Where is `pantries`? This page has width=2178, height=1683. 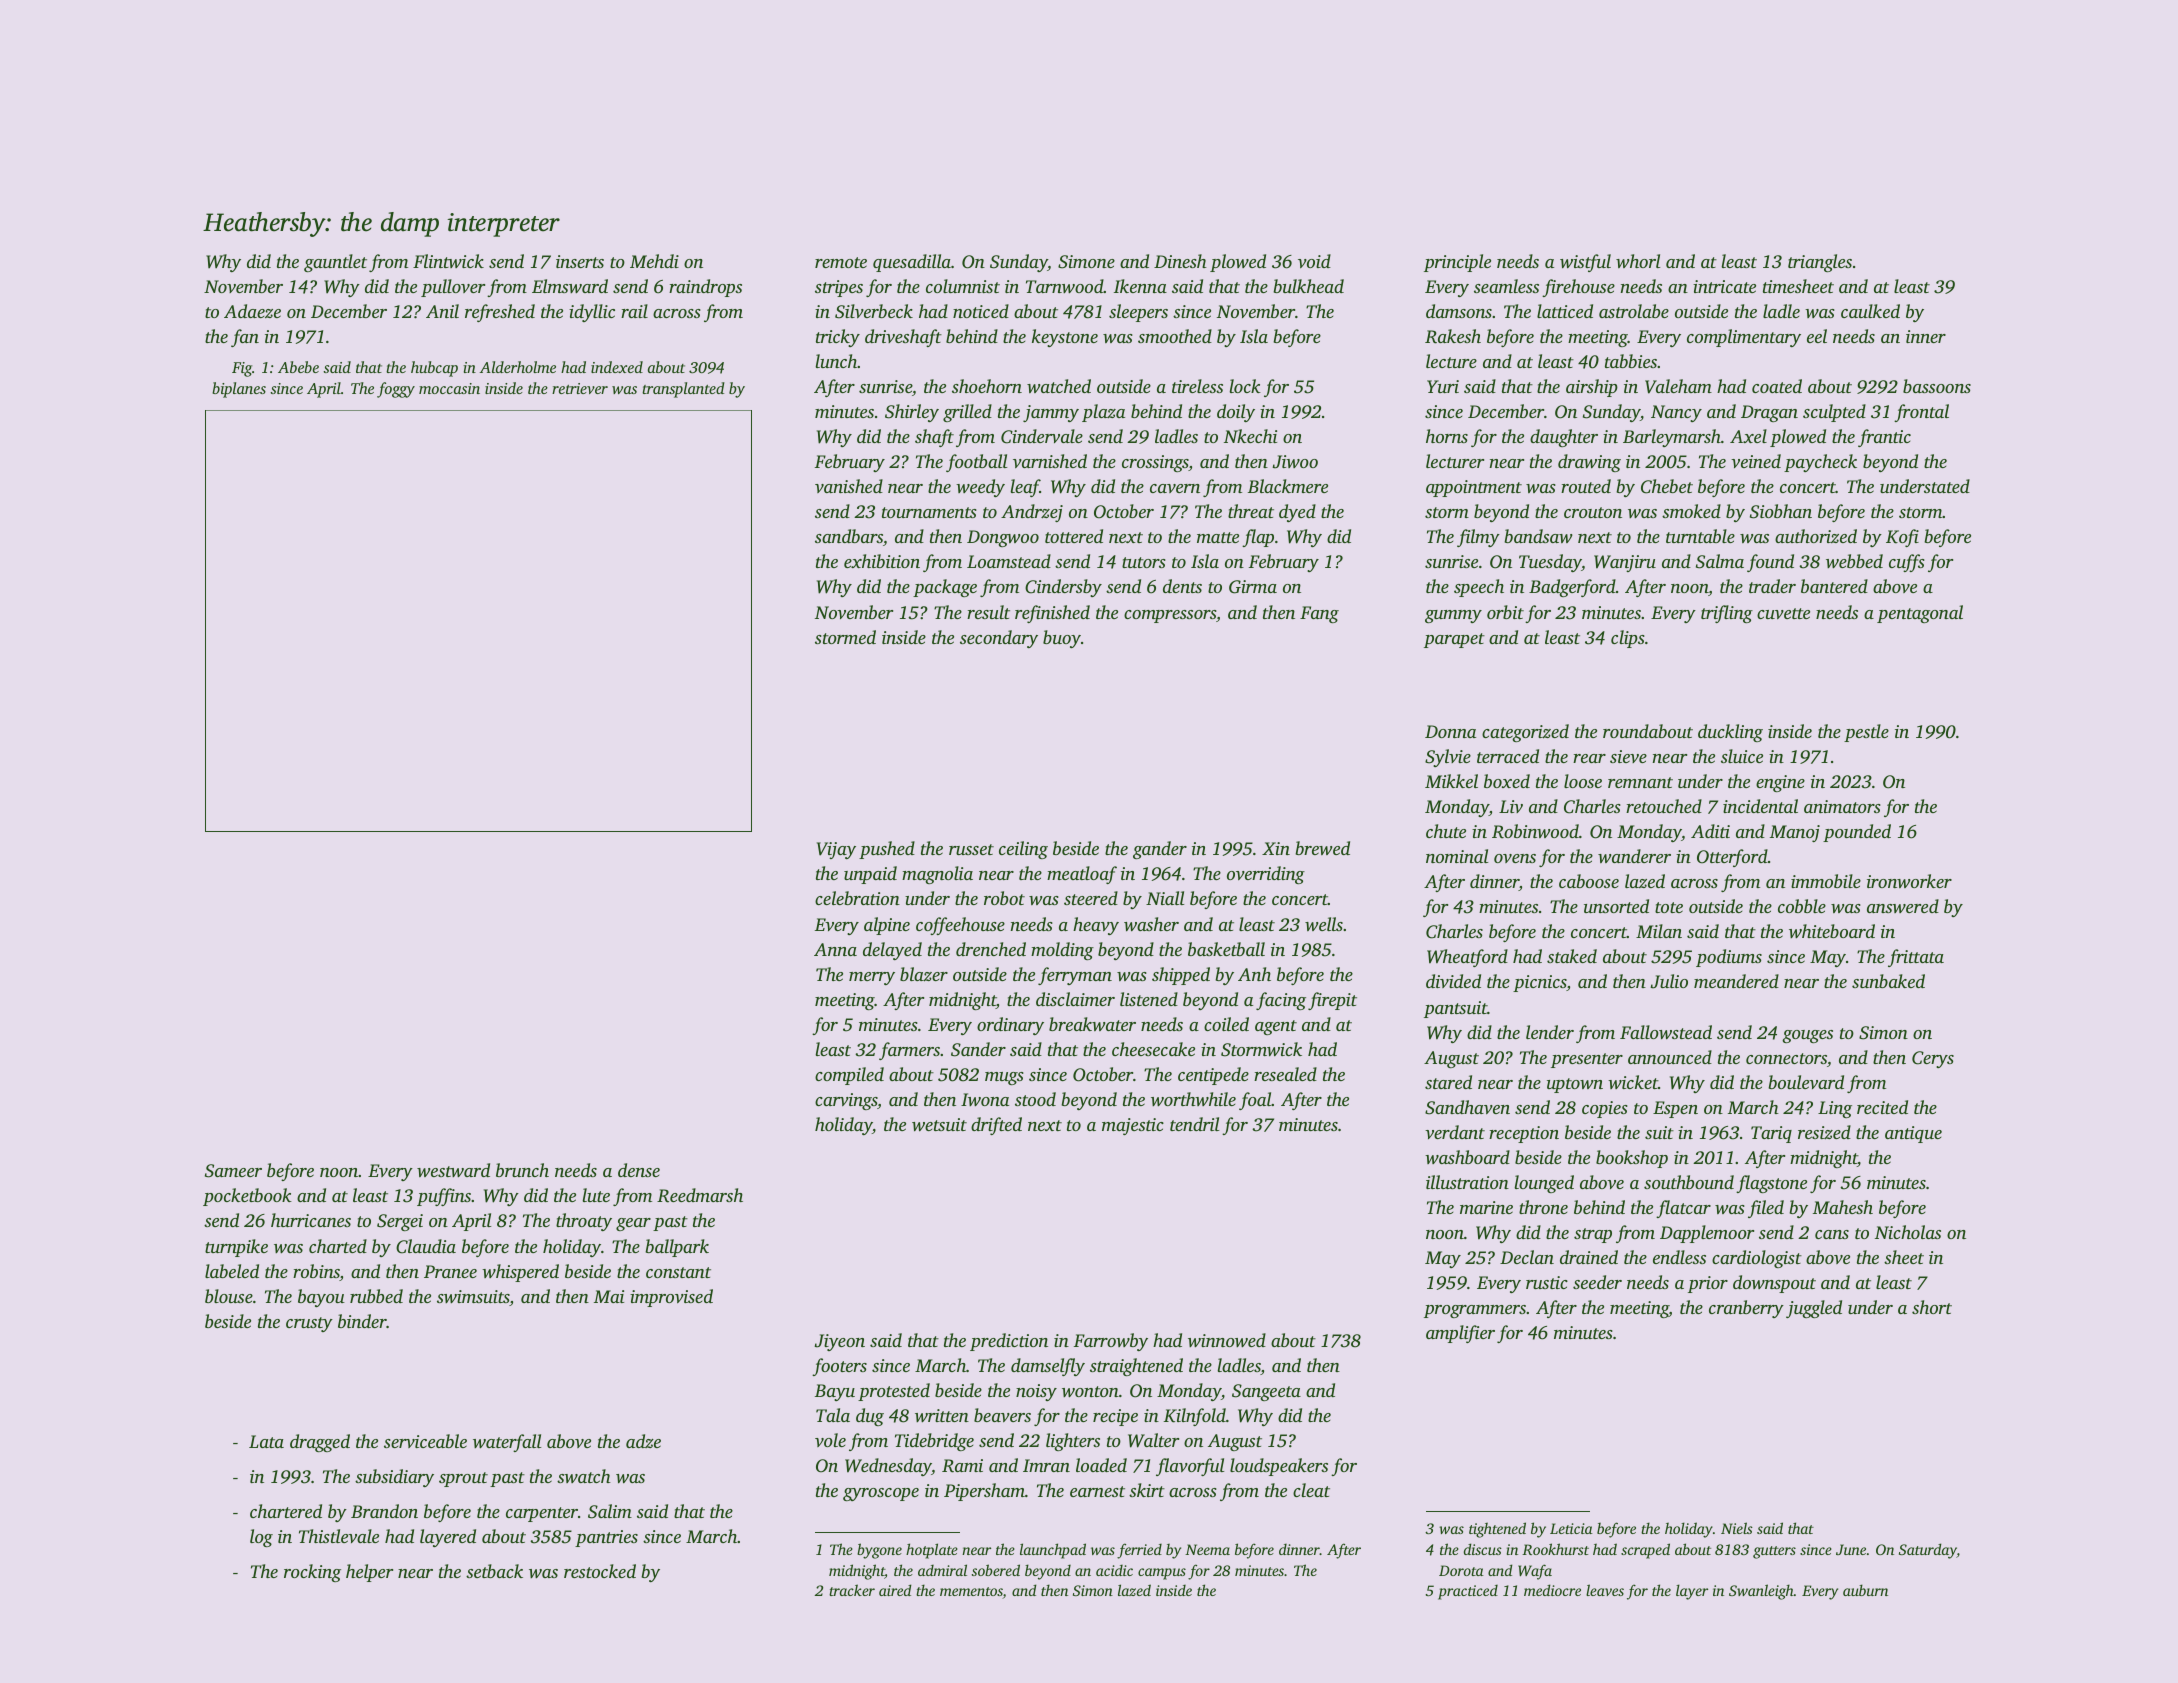 pantries is located at coordinates (606, 1538).
